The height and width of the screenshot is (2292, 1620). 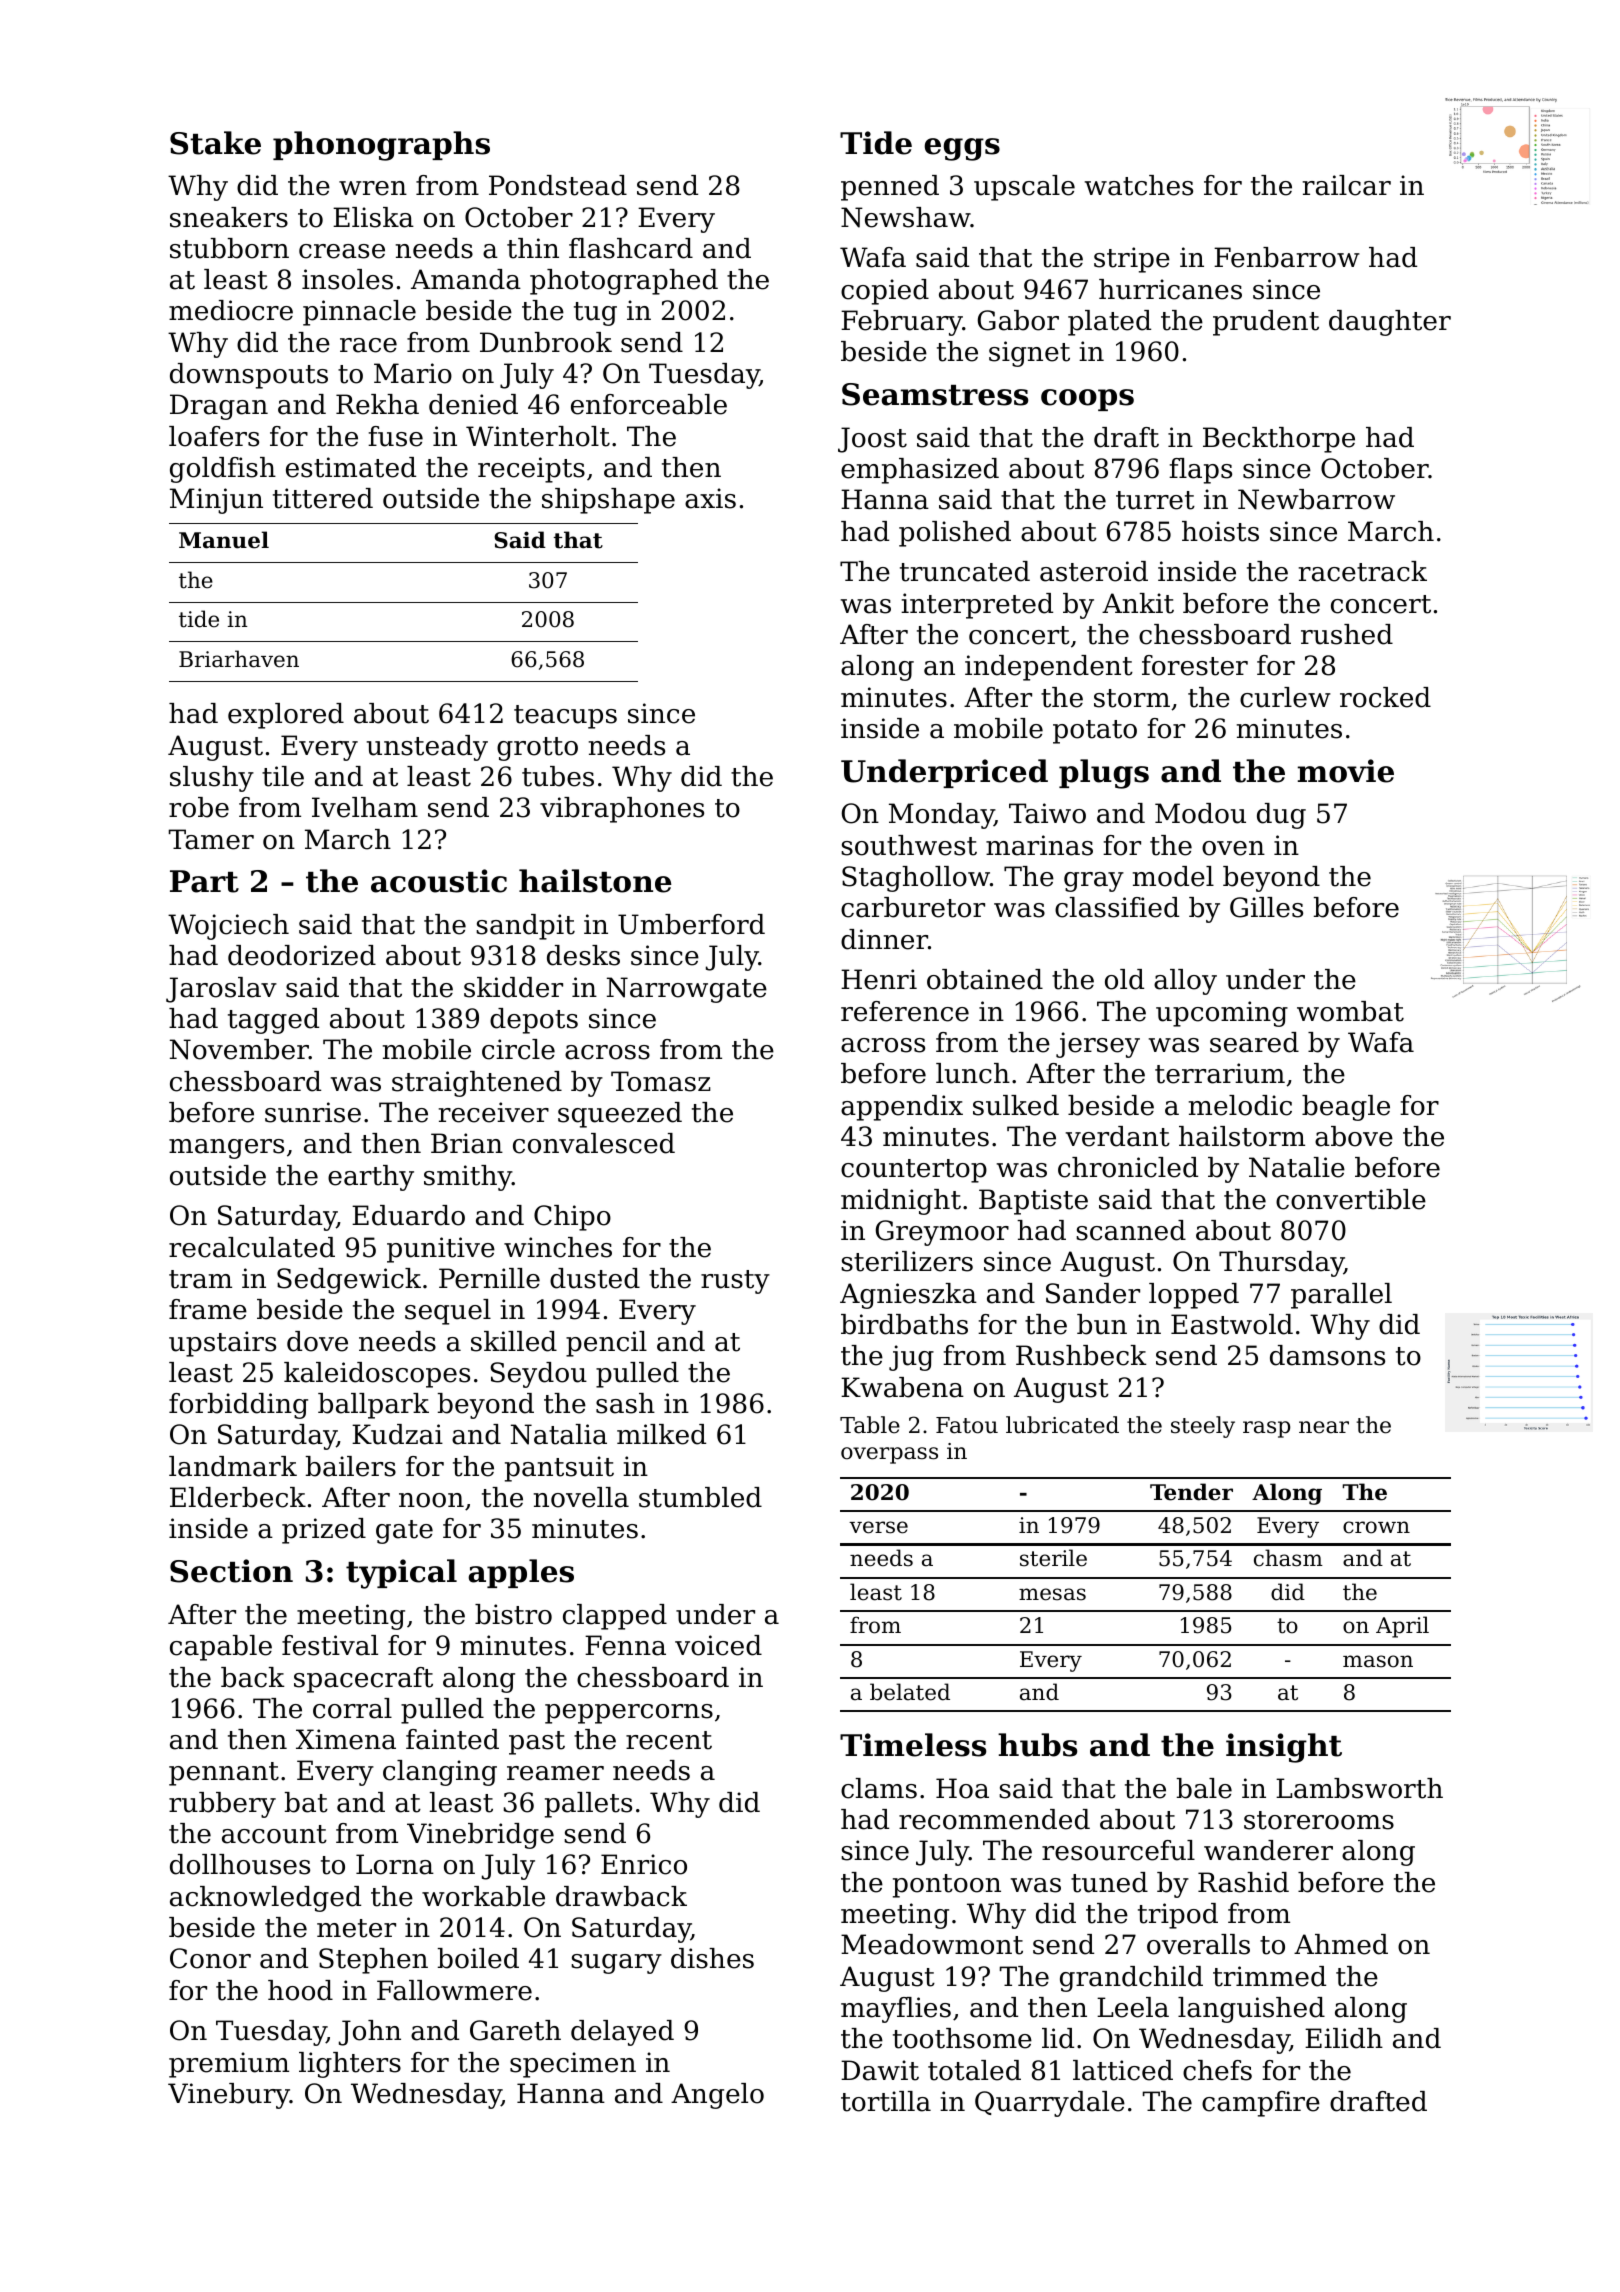 What do you see at coordinates (717, 2096) in the screenshot?
I see `Angelo` at bounding box center [717, 2096].
